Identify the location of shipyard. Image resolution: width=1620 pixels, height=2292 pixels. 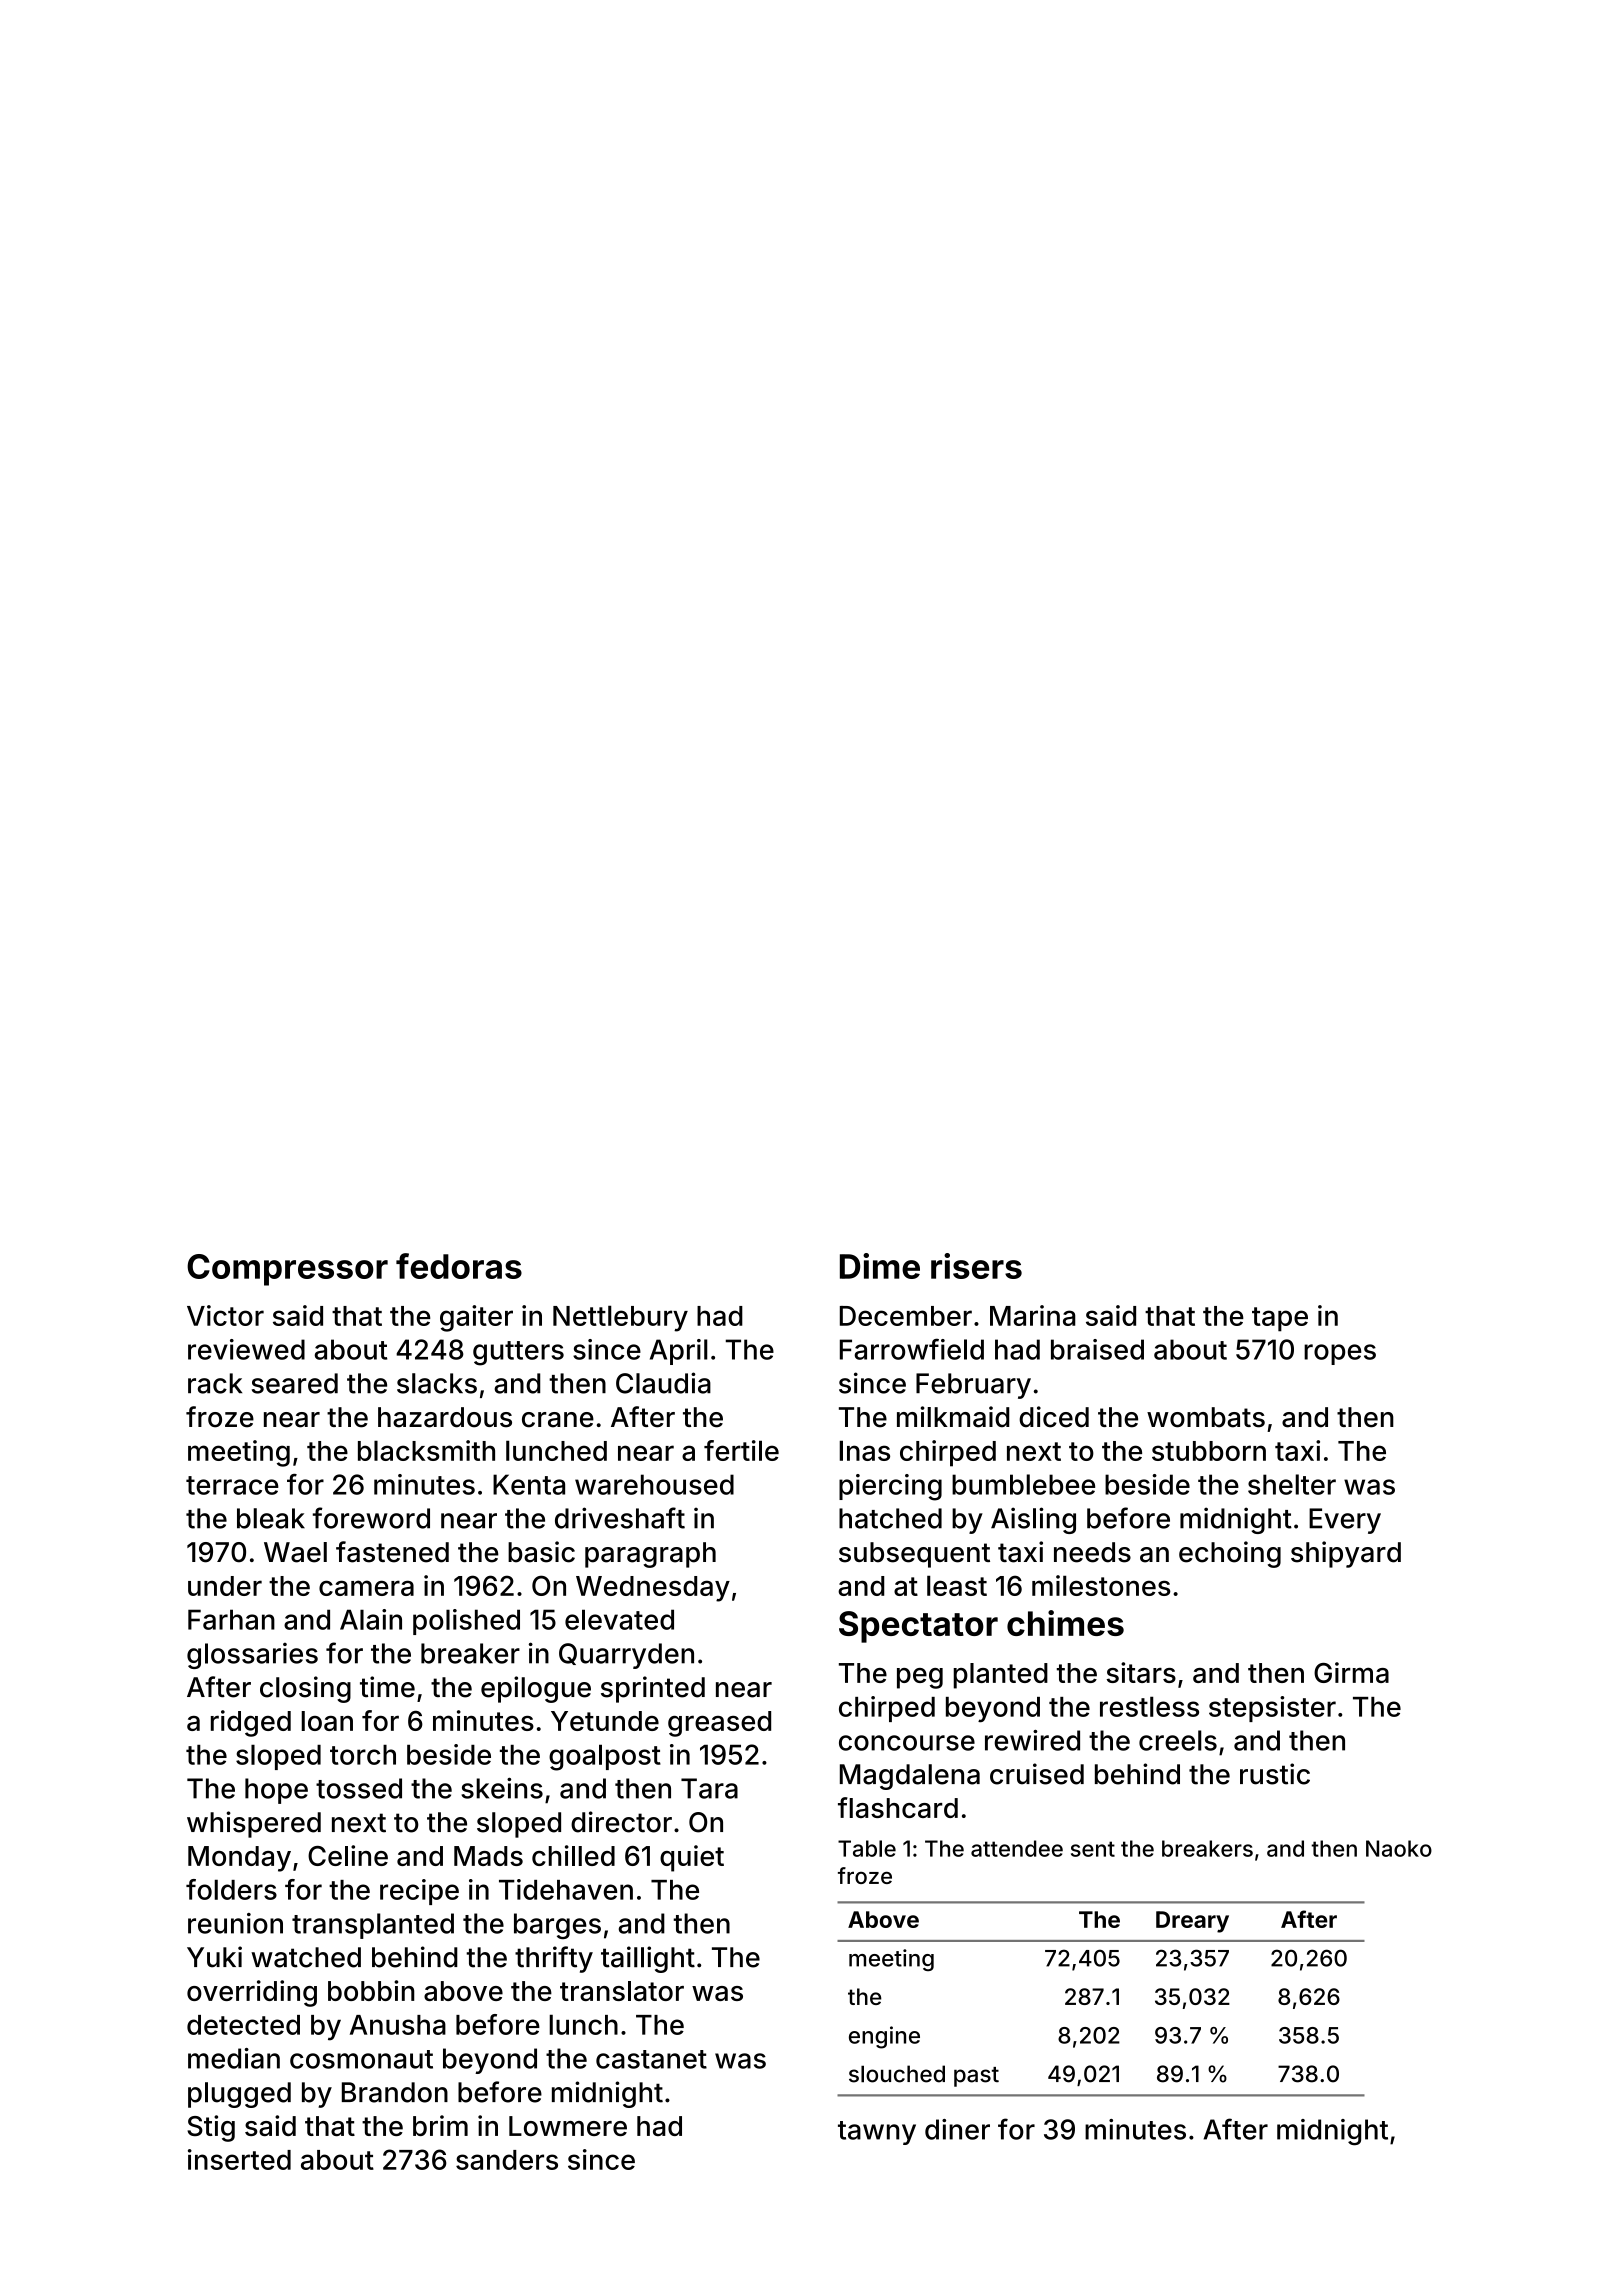
(1346, 1554).
